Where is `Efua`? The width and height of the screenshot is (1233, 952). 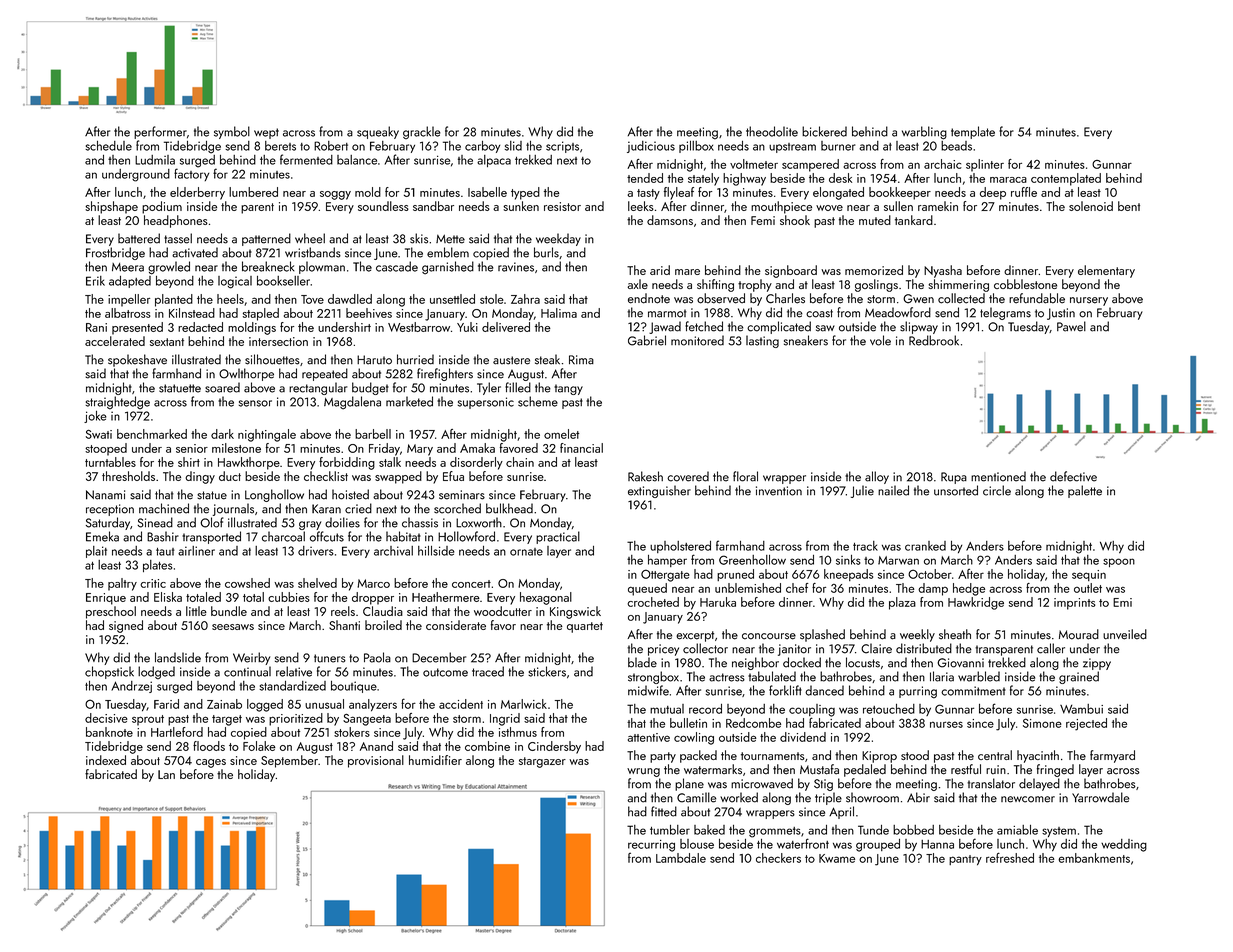 Efua is located at coordinates (453, 476).
